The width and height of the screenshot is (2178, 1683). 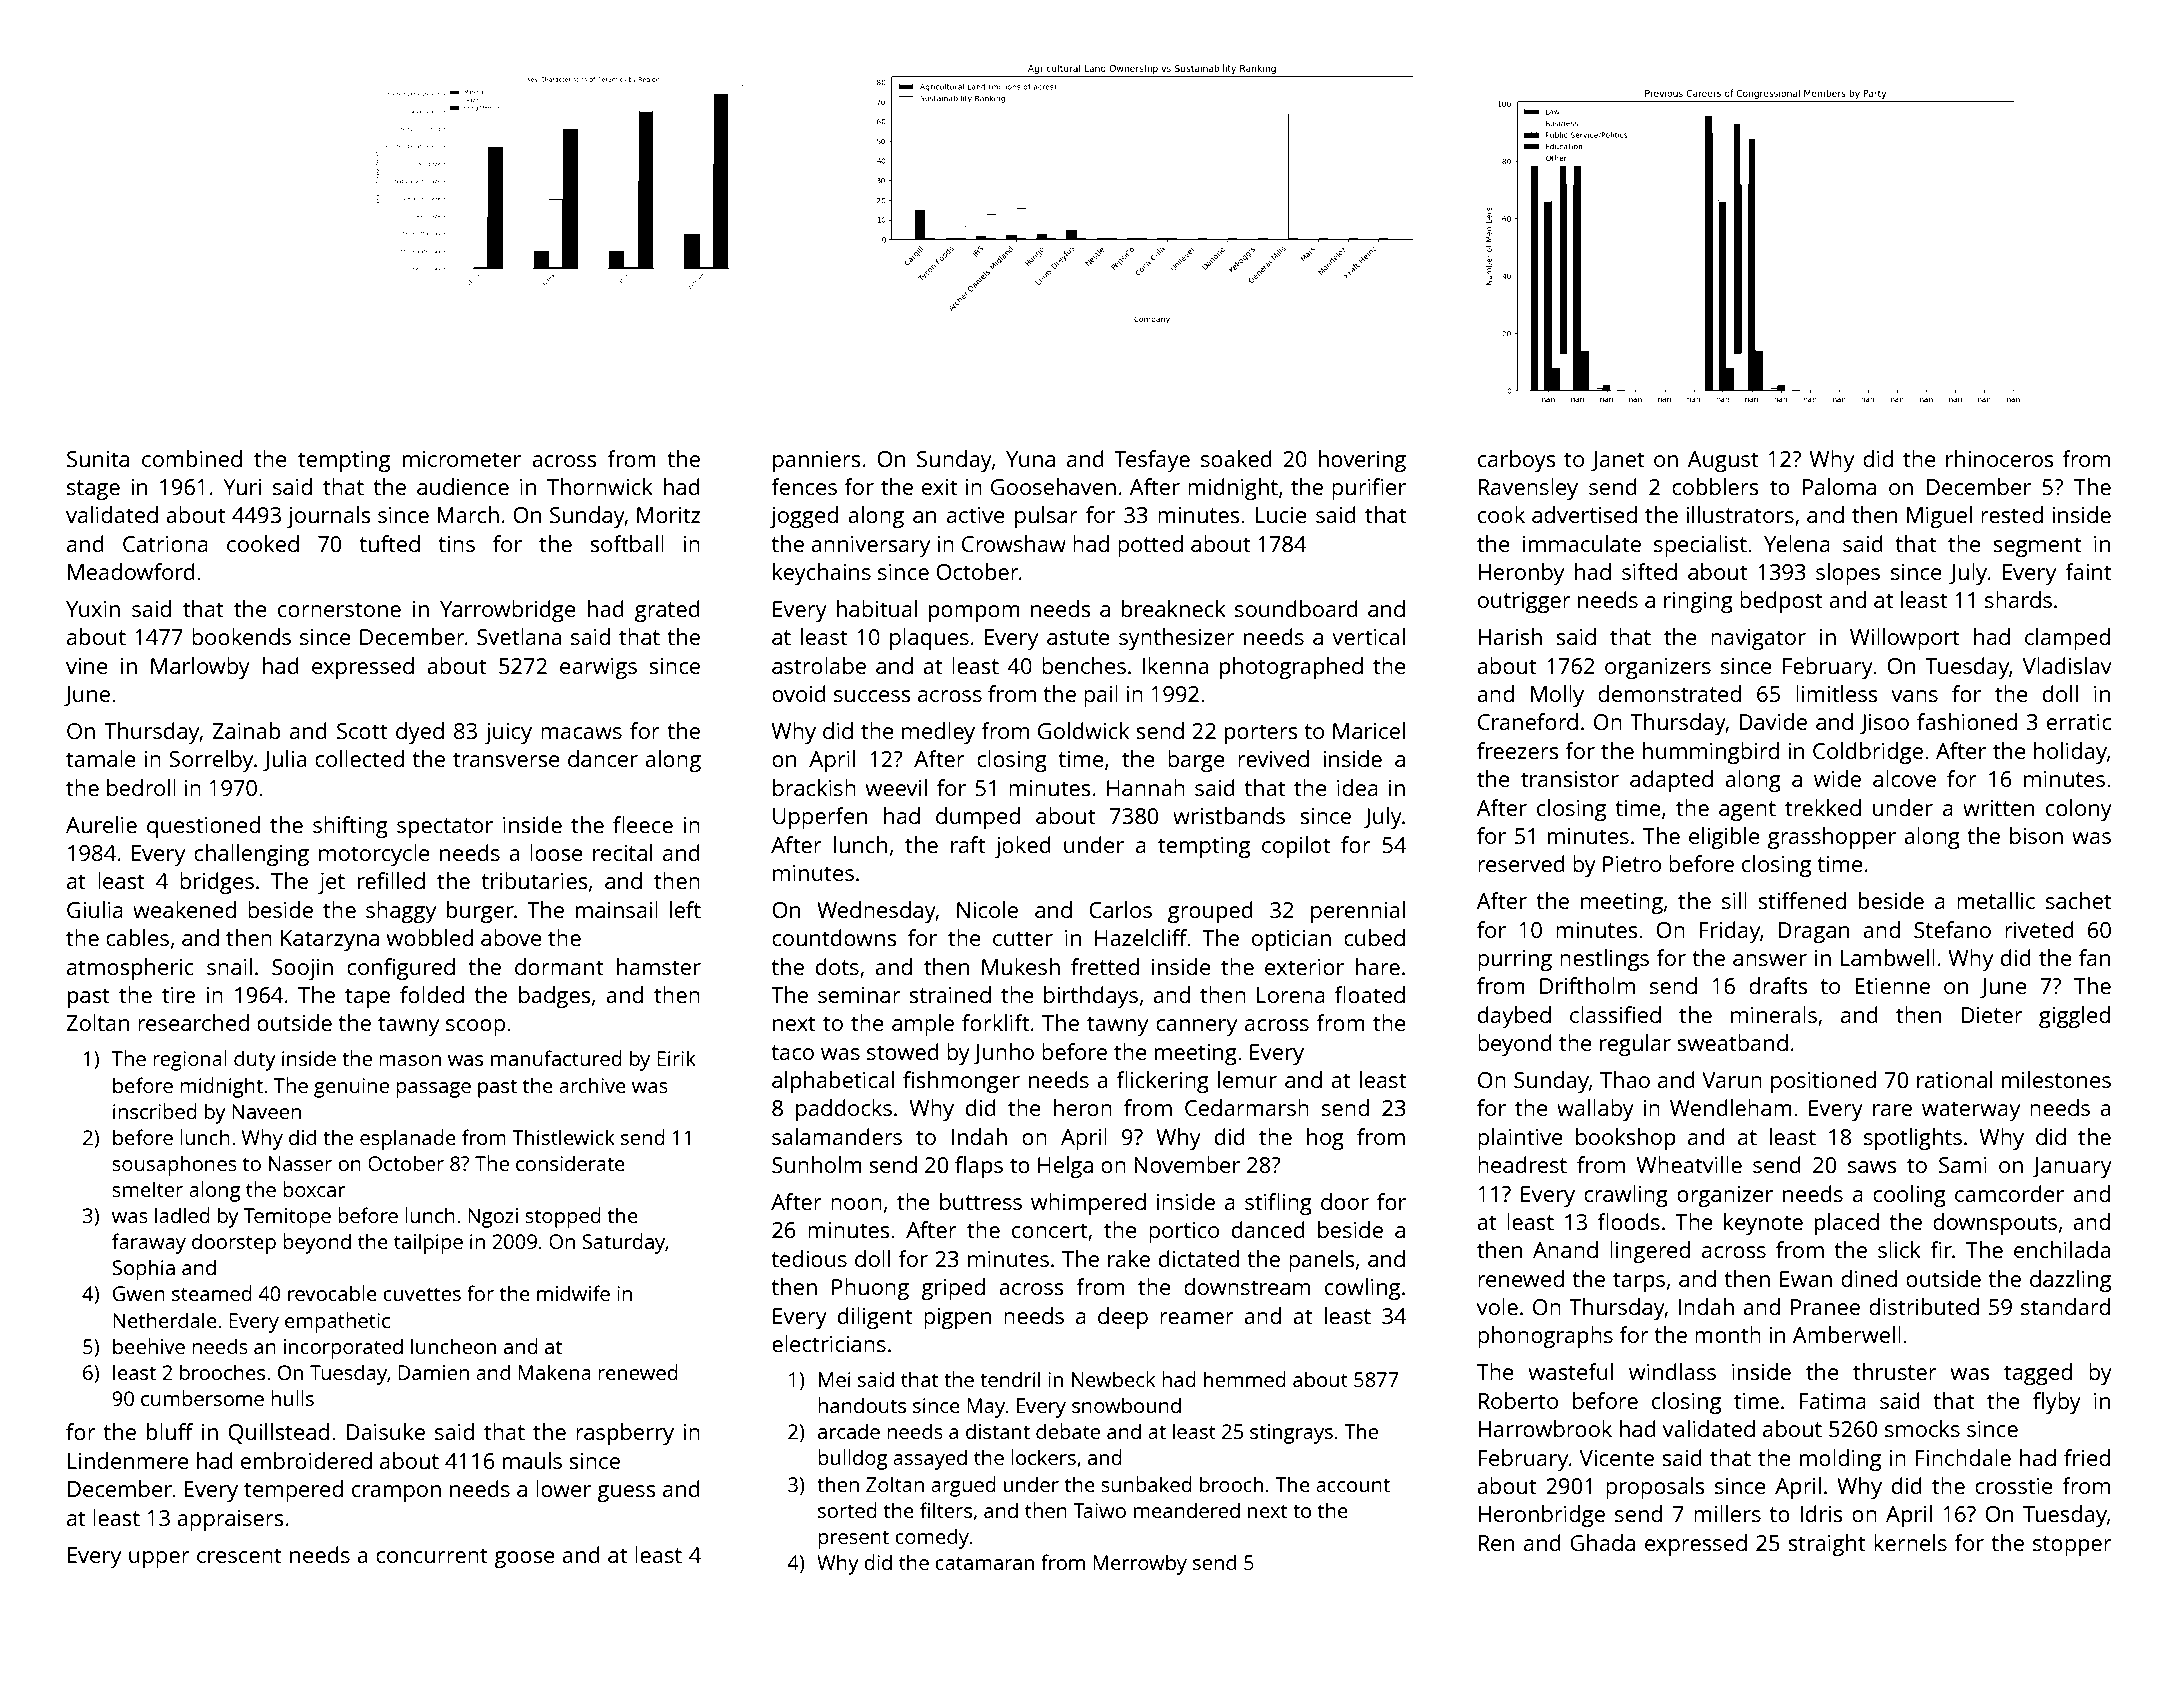 What do you see at coordinates (139, 1293) in the screenshot?
I see `Gwen` at bounding box center [139, 1293].
